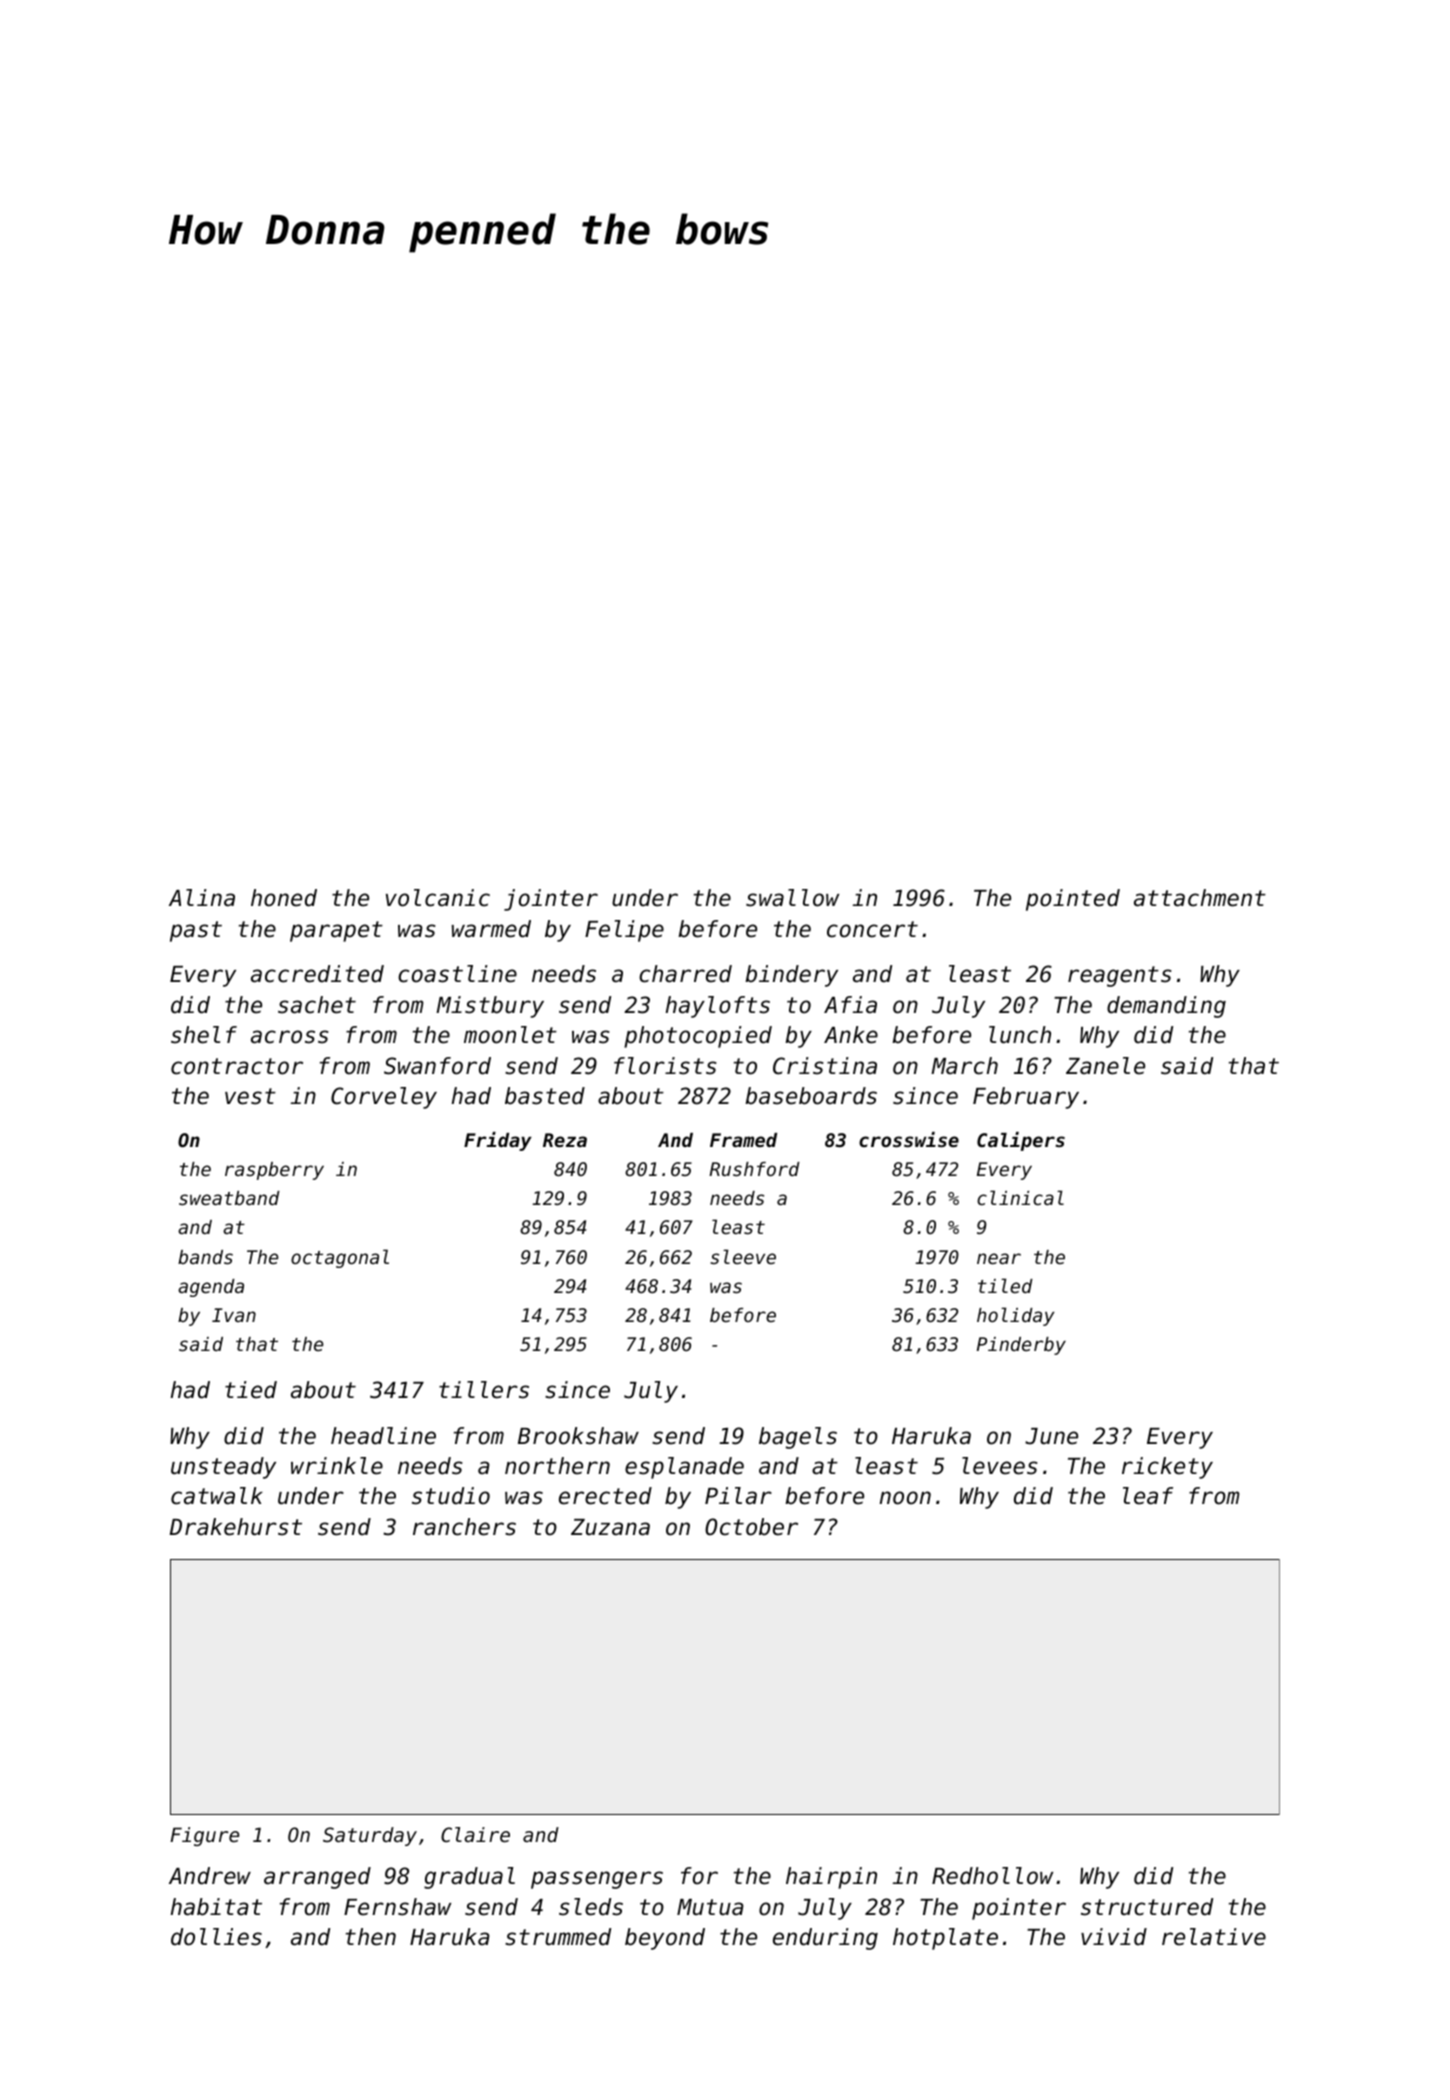 The height and width of the screenshot is (2100, 1450). What do you see at coordinates (811, 1096) in the screenshot?
I see `baseboards` at bounding box center [811, 1096].
